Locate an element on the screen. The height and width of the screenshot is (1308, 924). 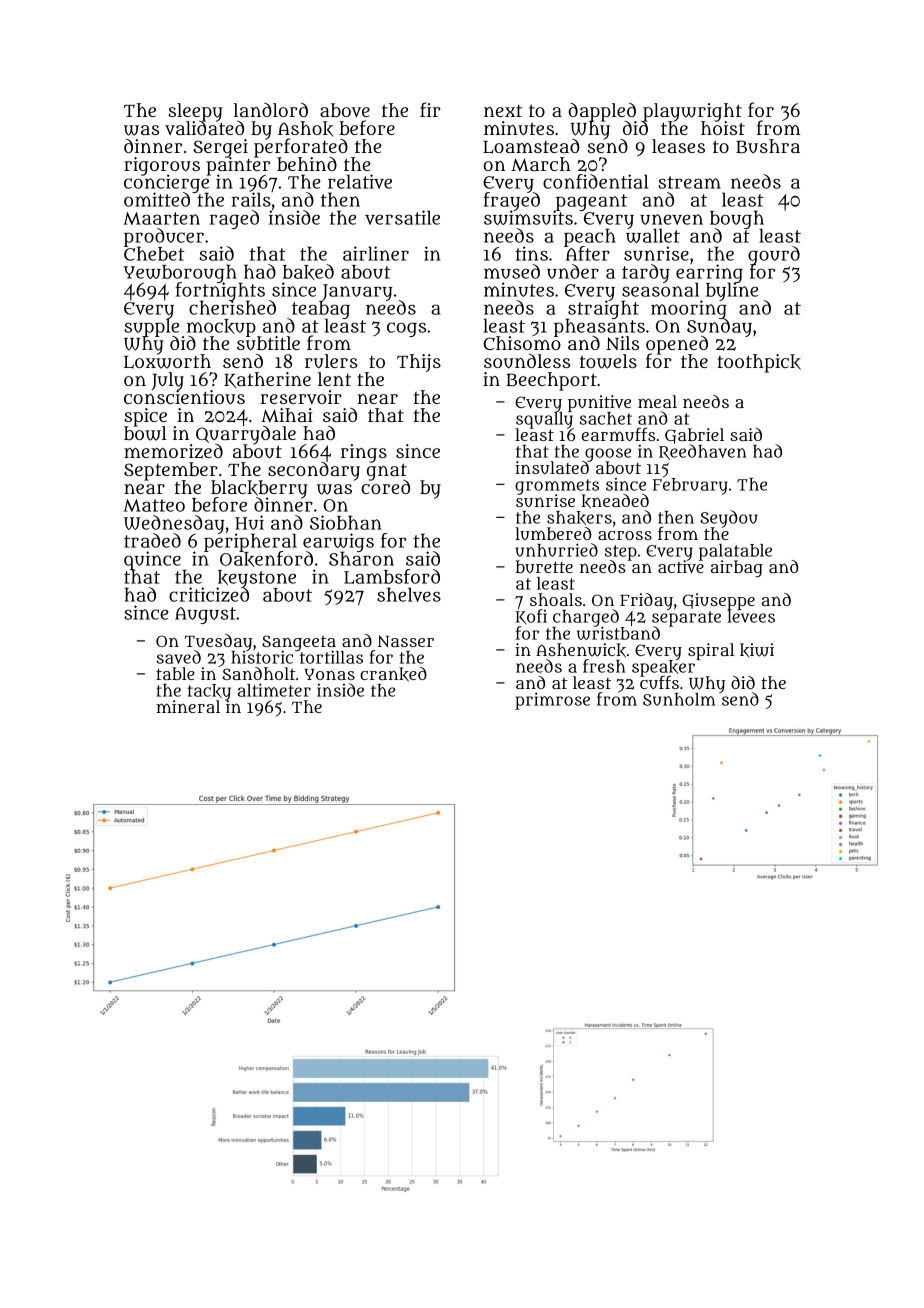
Sunholm is located at coordinates (679, 699).
